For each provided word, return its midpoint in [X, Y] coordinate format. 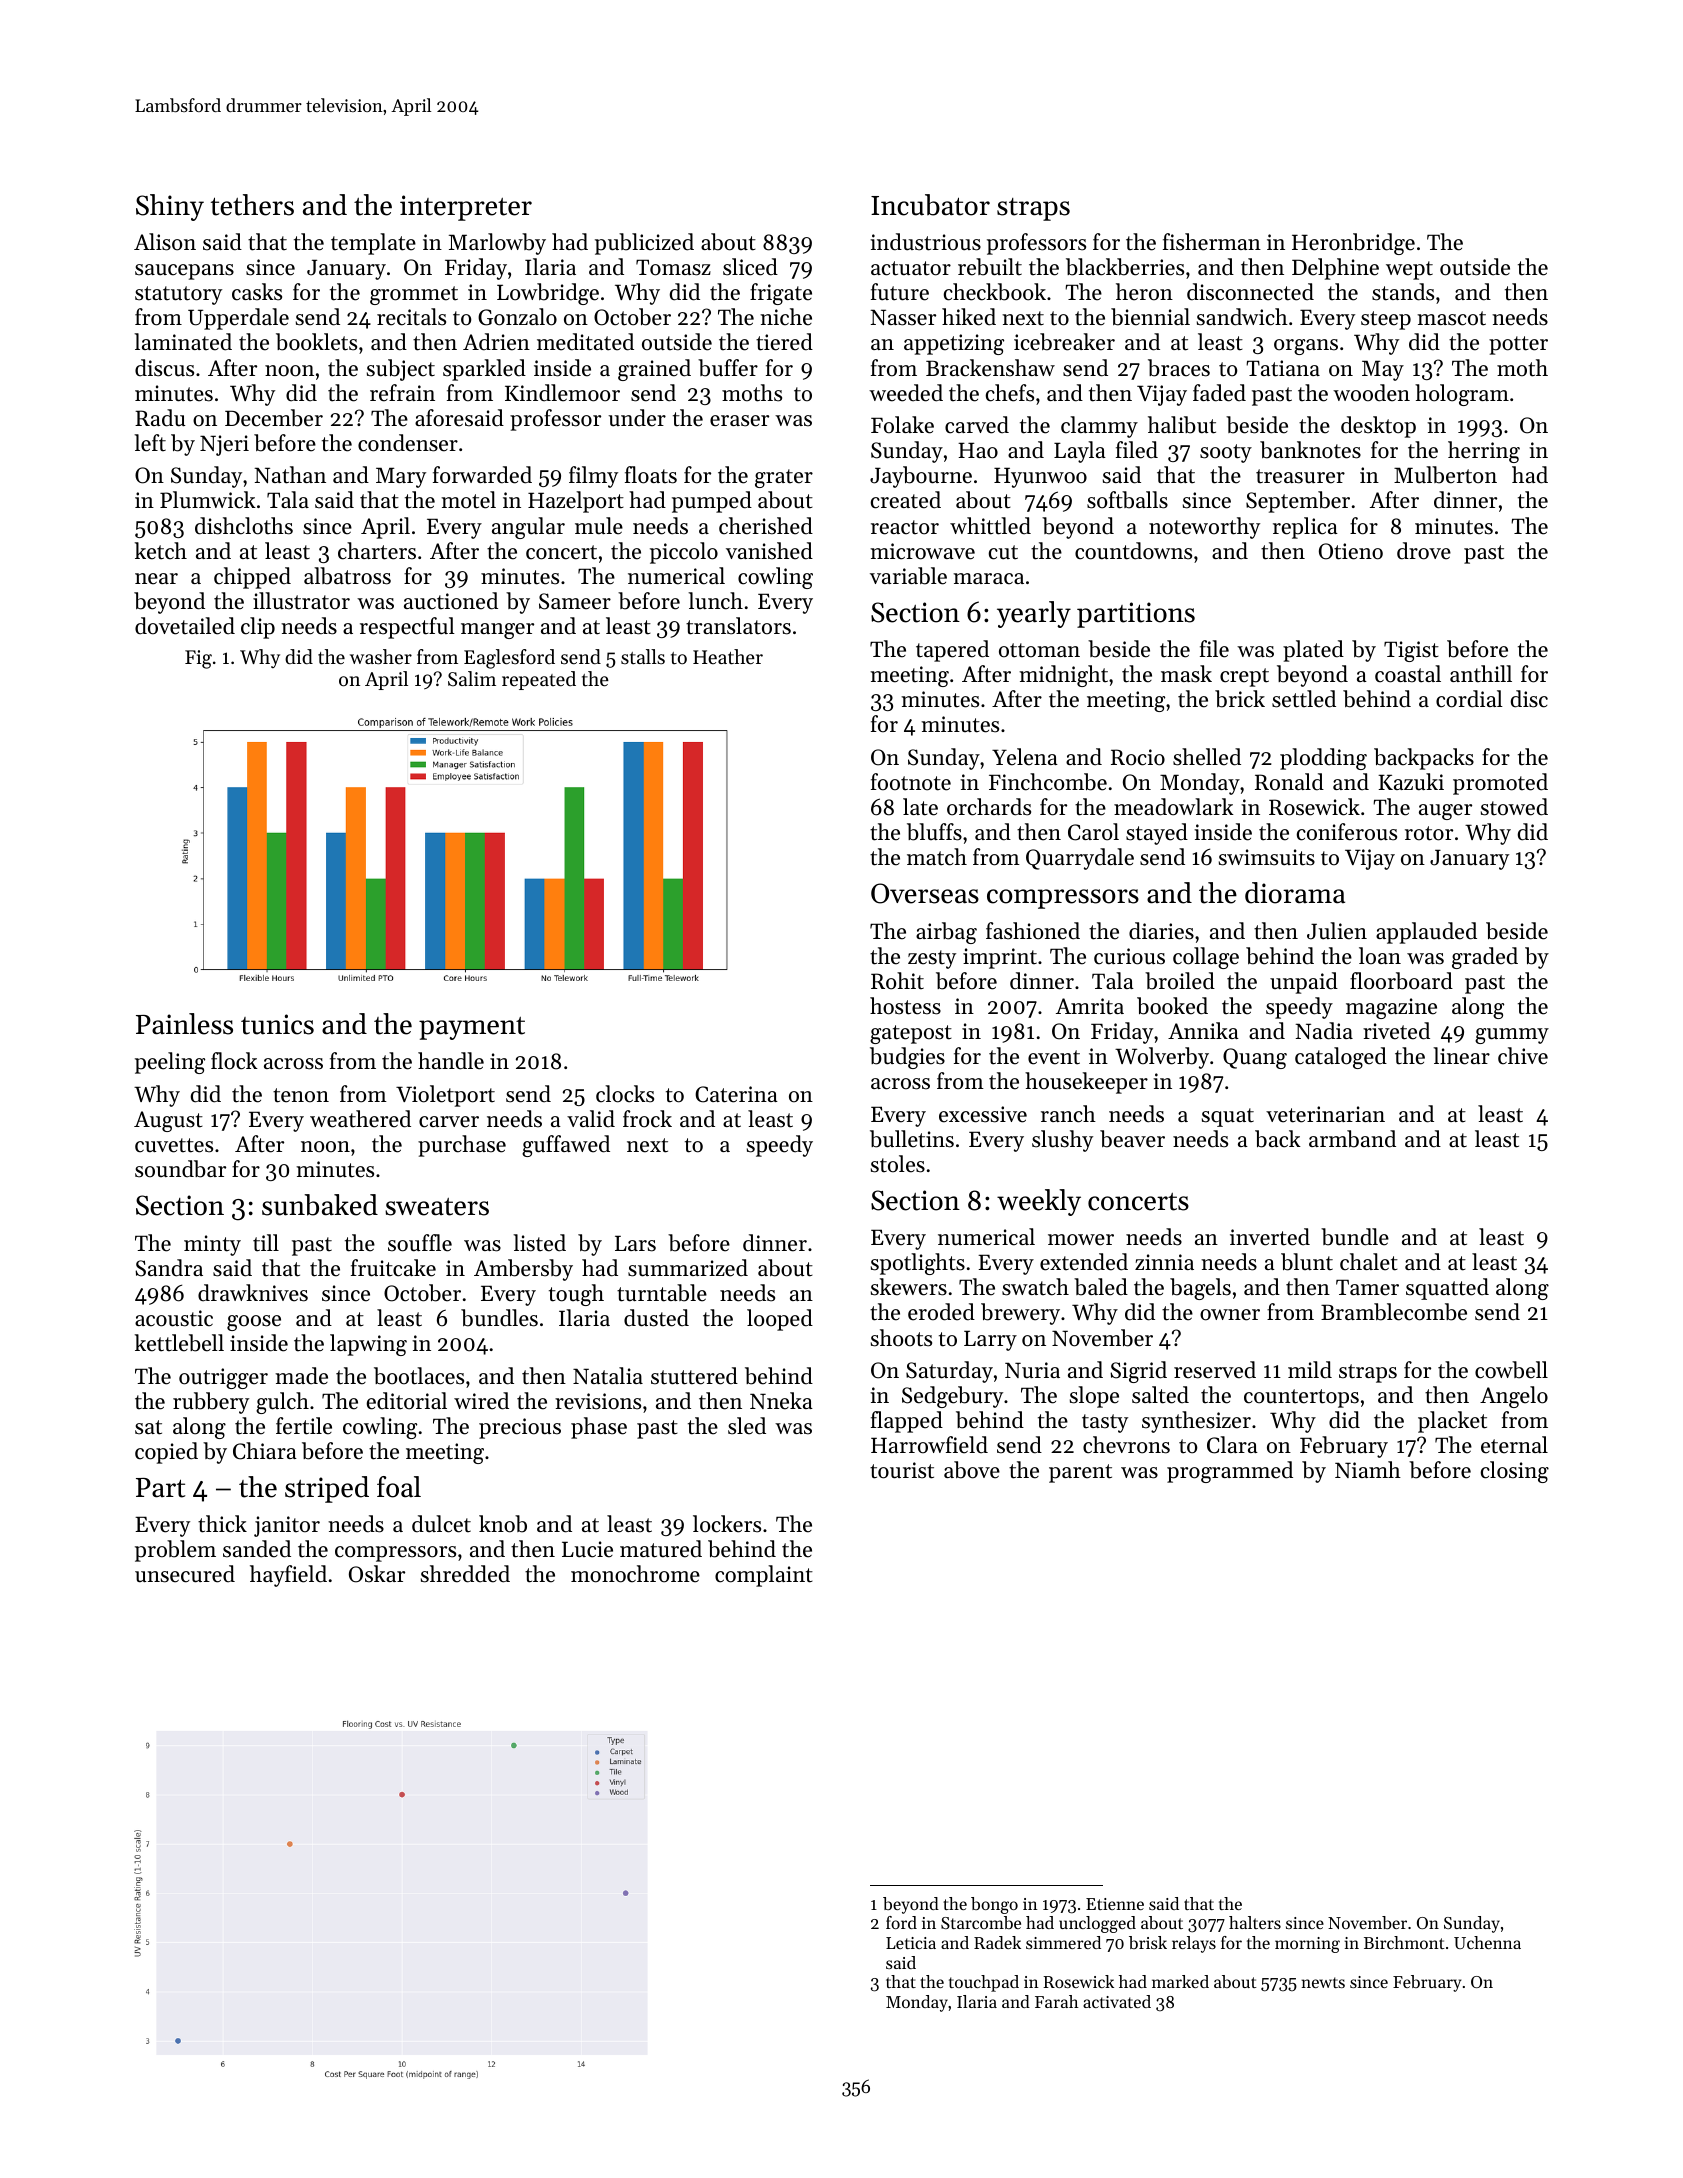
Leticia [911, 1943]
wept [1409, 270]
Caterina [736, 1094]
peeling [170, 1063]
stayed [1157, 834]
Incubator [930, 205]
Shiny [170, 207]
